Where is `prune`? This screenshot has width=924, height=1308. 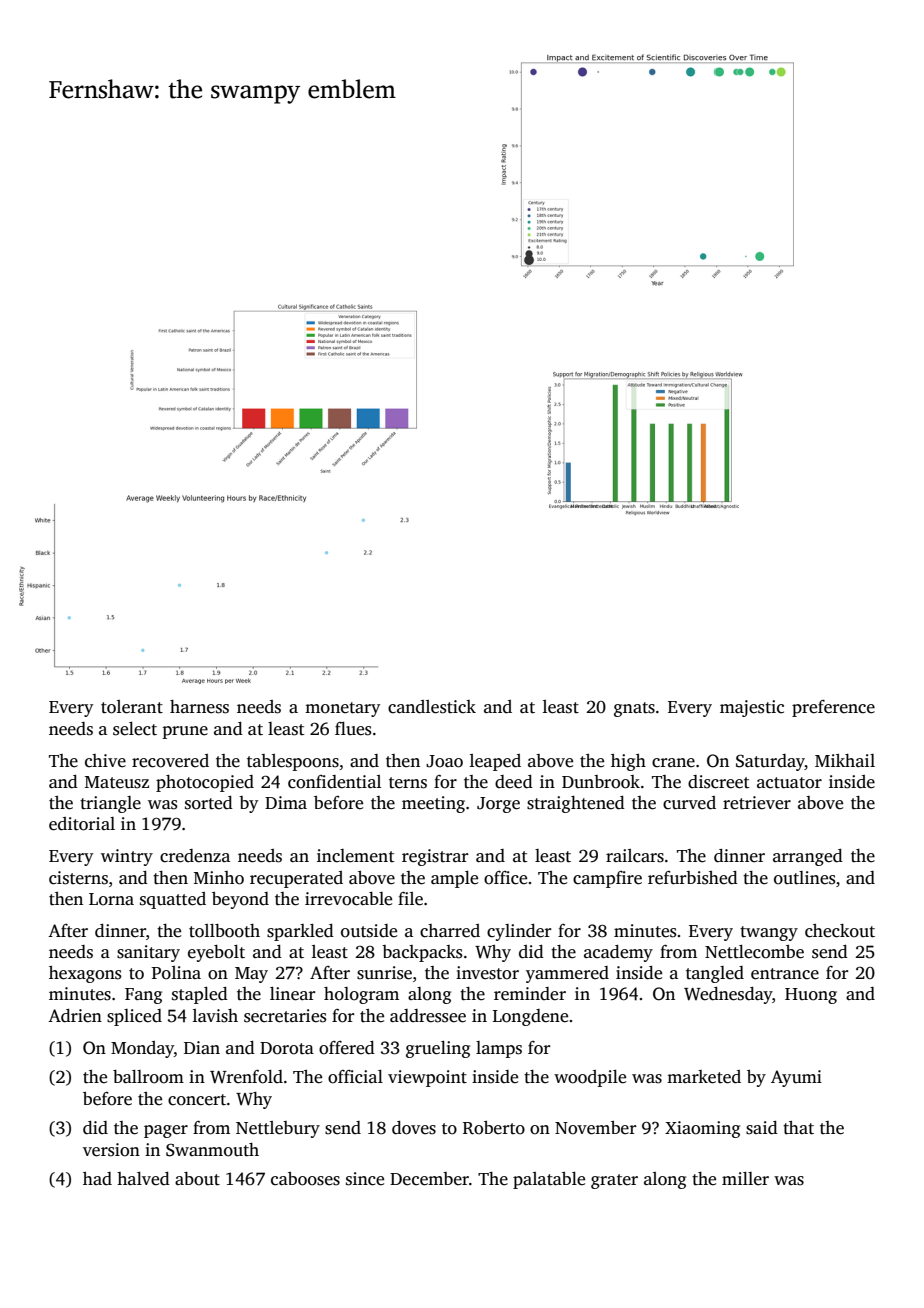 prune is located at coordinates (185, 732).
